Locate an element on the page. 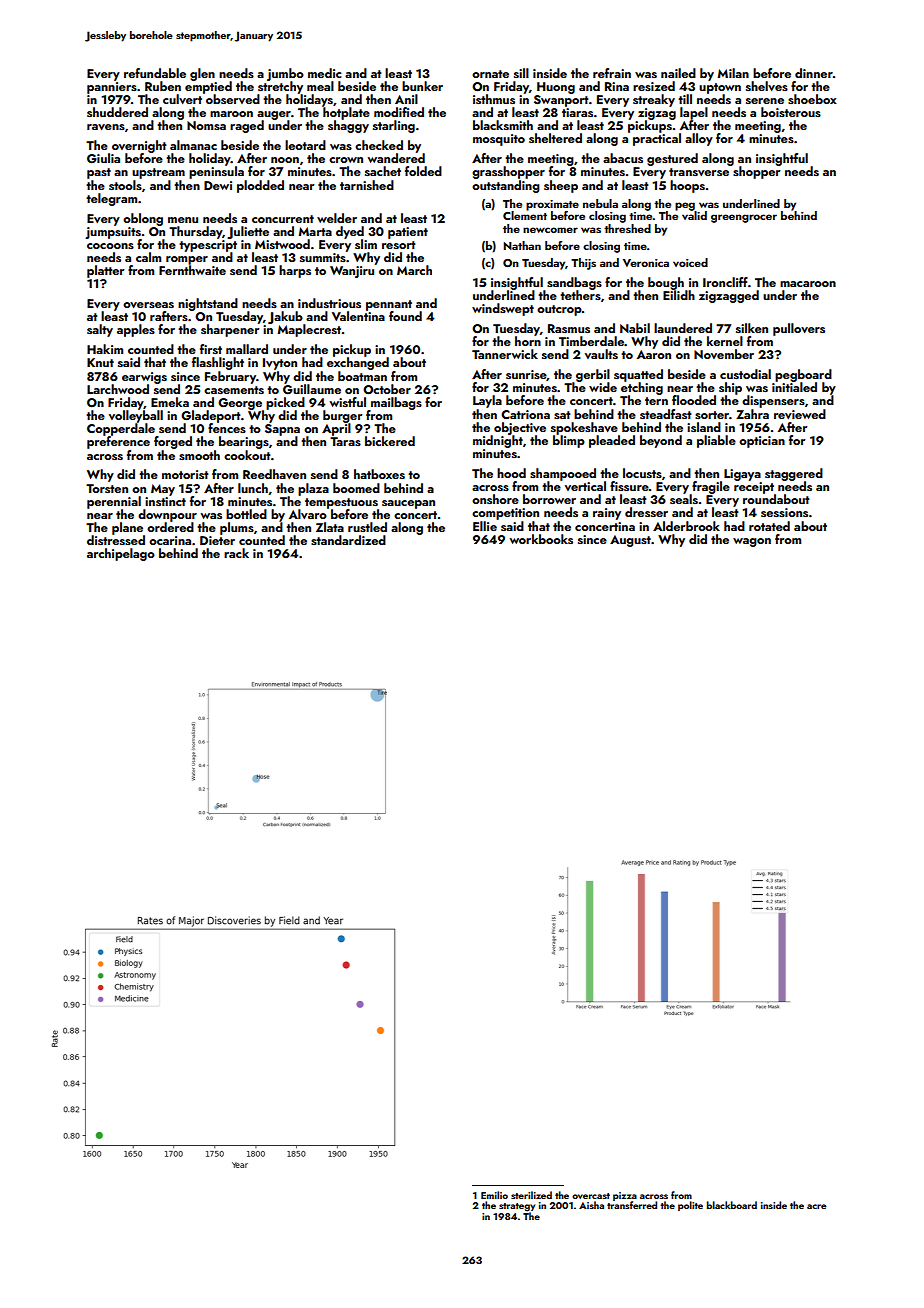 The width and height of the page is (924, 1308). acre is located at coordinates (817, 1206).
